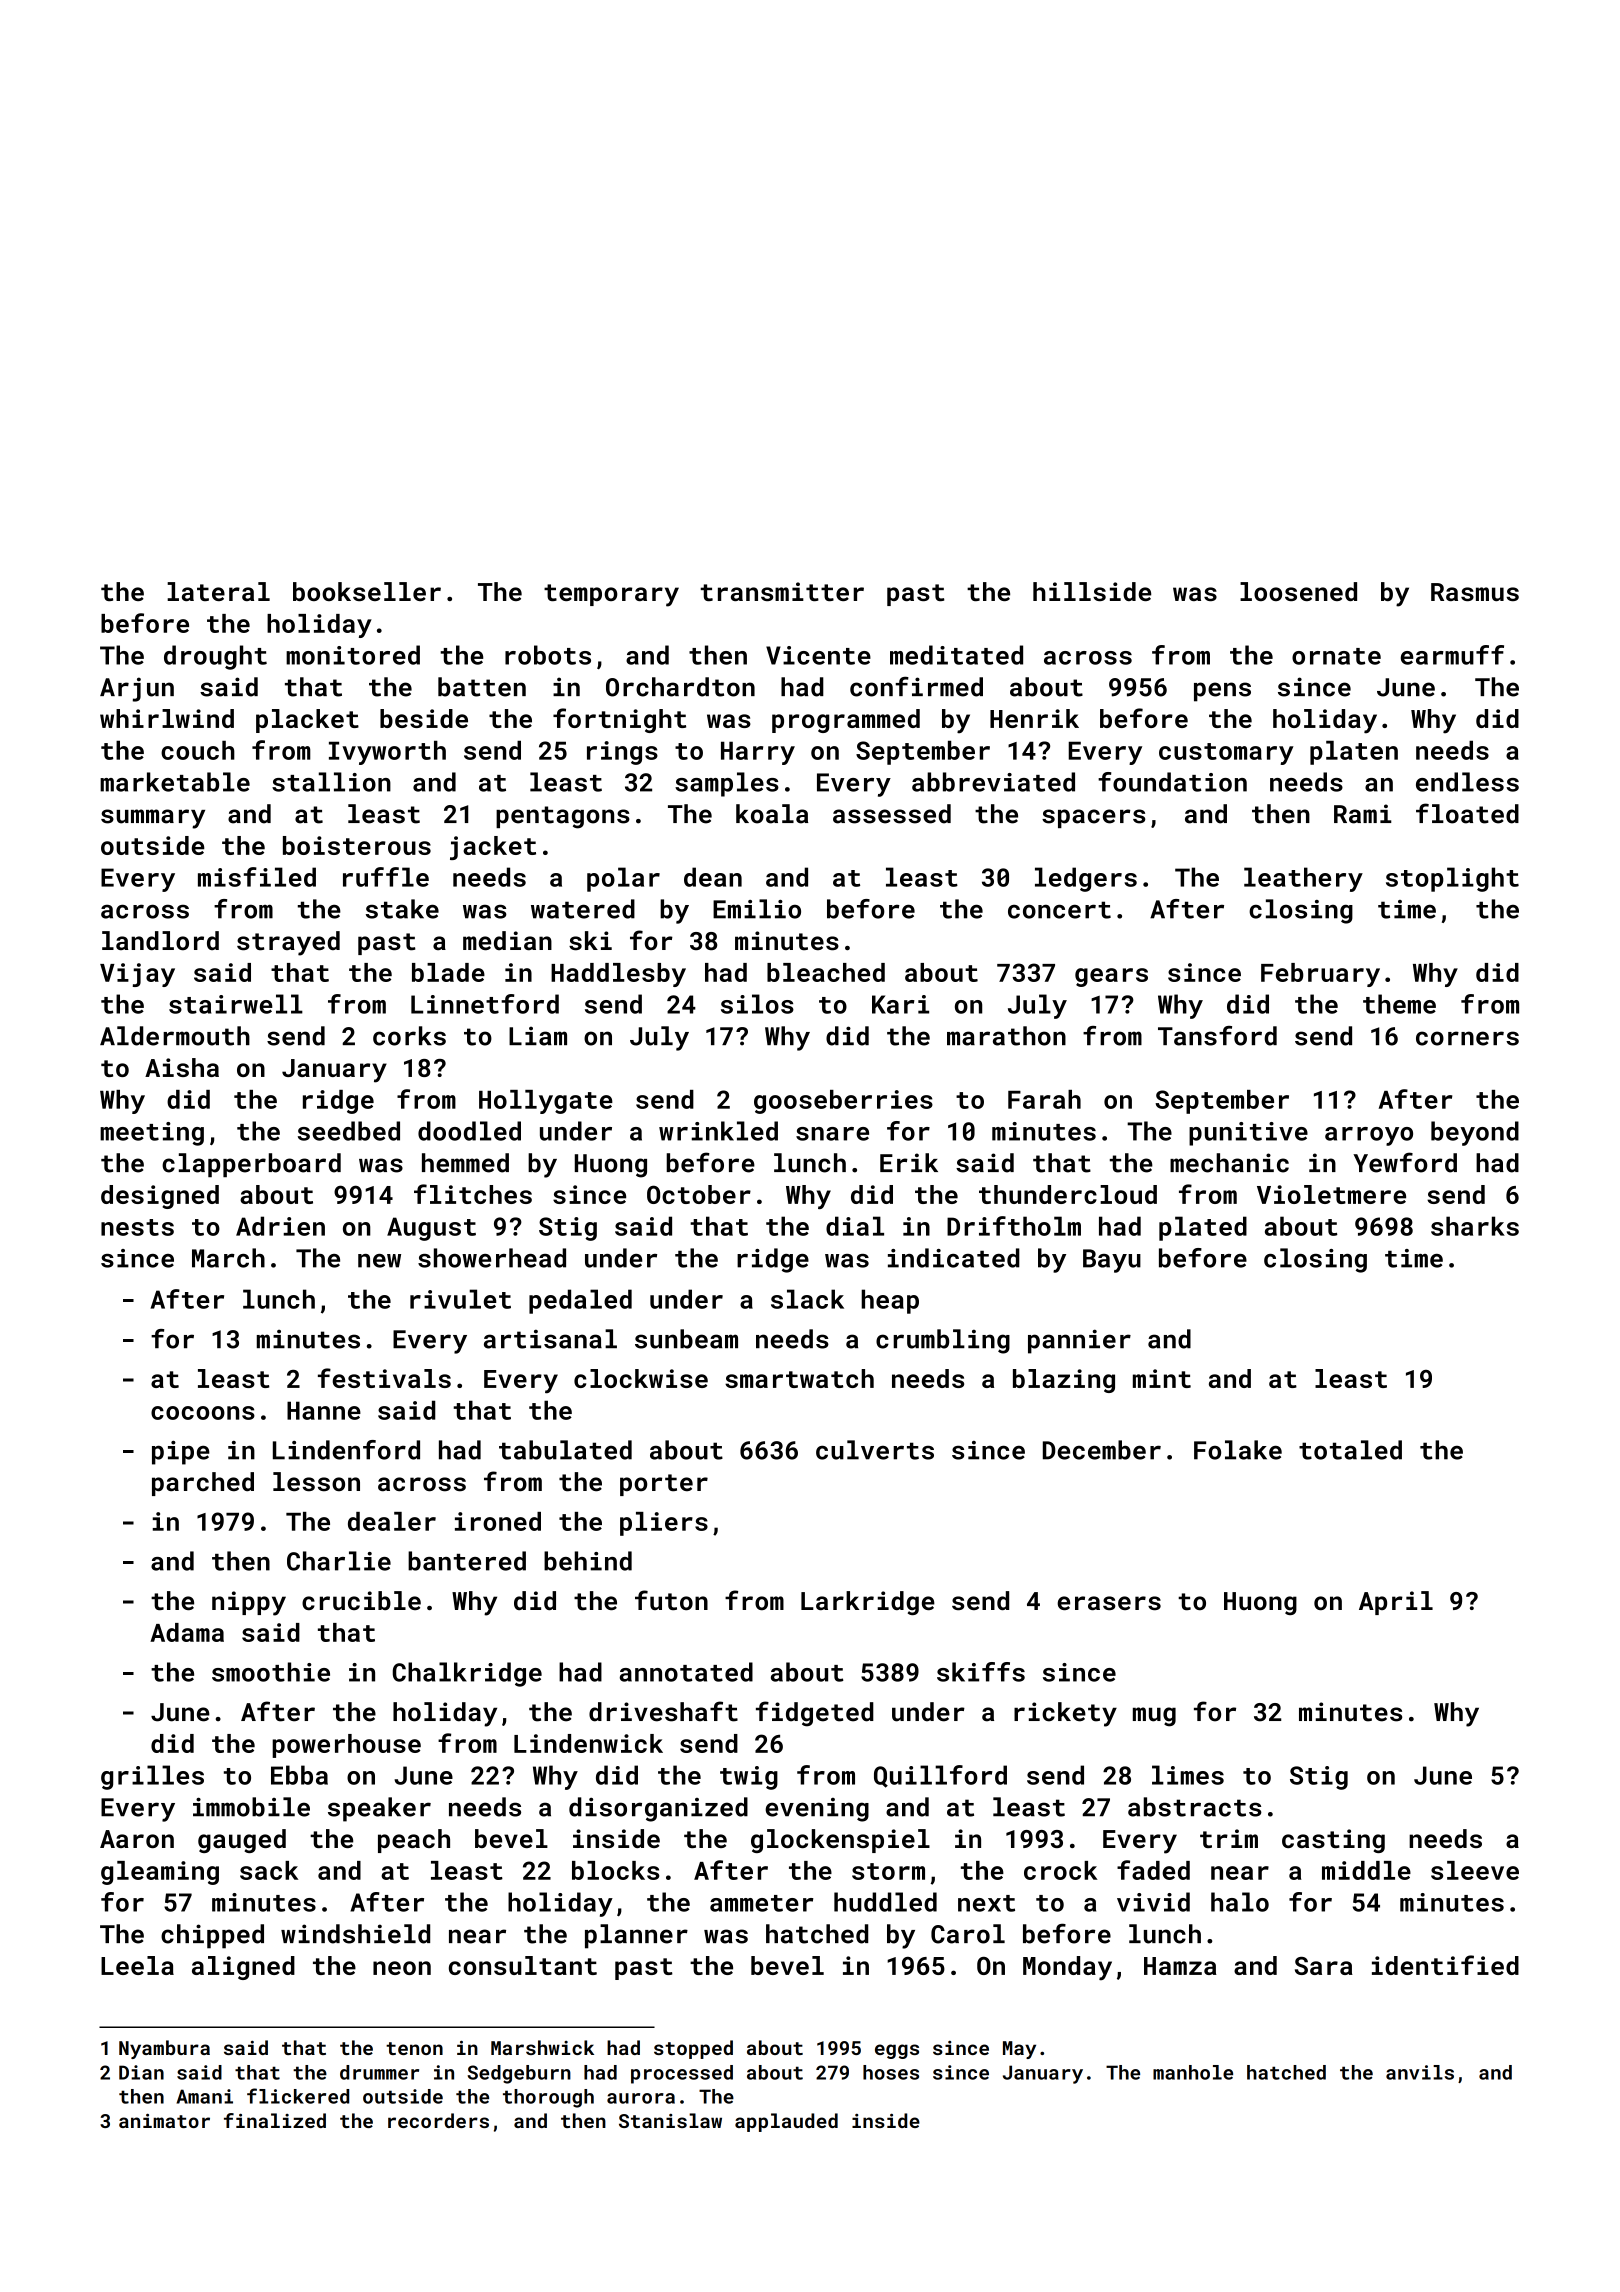  I want to click on anvils, so click(1420, 2072).
